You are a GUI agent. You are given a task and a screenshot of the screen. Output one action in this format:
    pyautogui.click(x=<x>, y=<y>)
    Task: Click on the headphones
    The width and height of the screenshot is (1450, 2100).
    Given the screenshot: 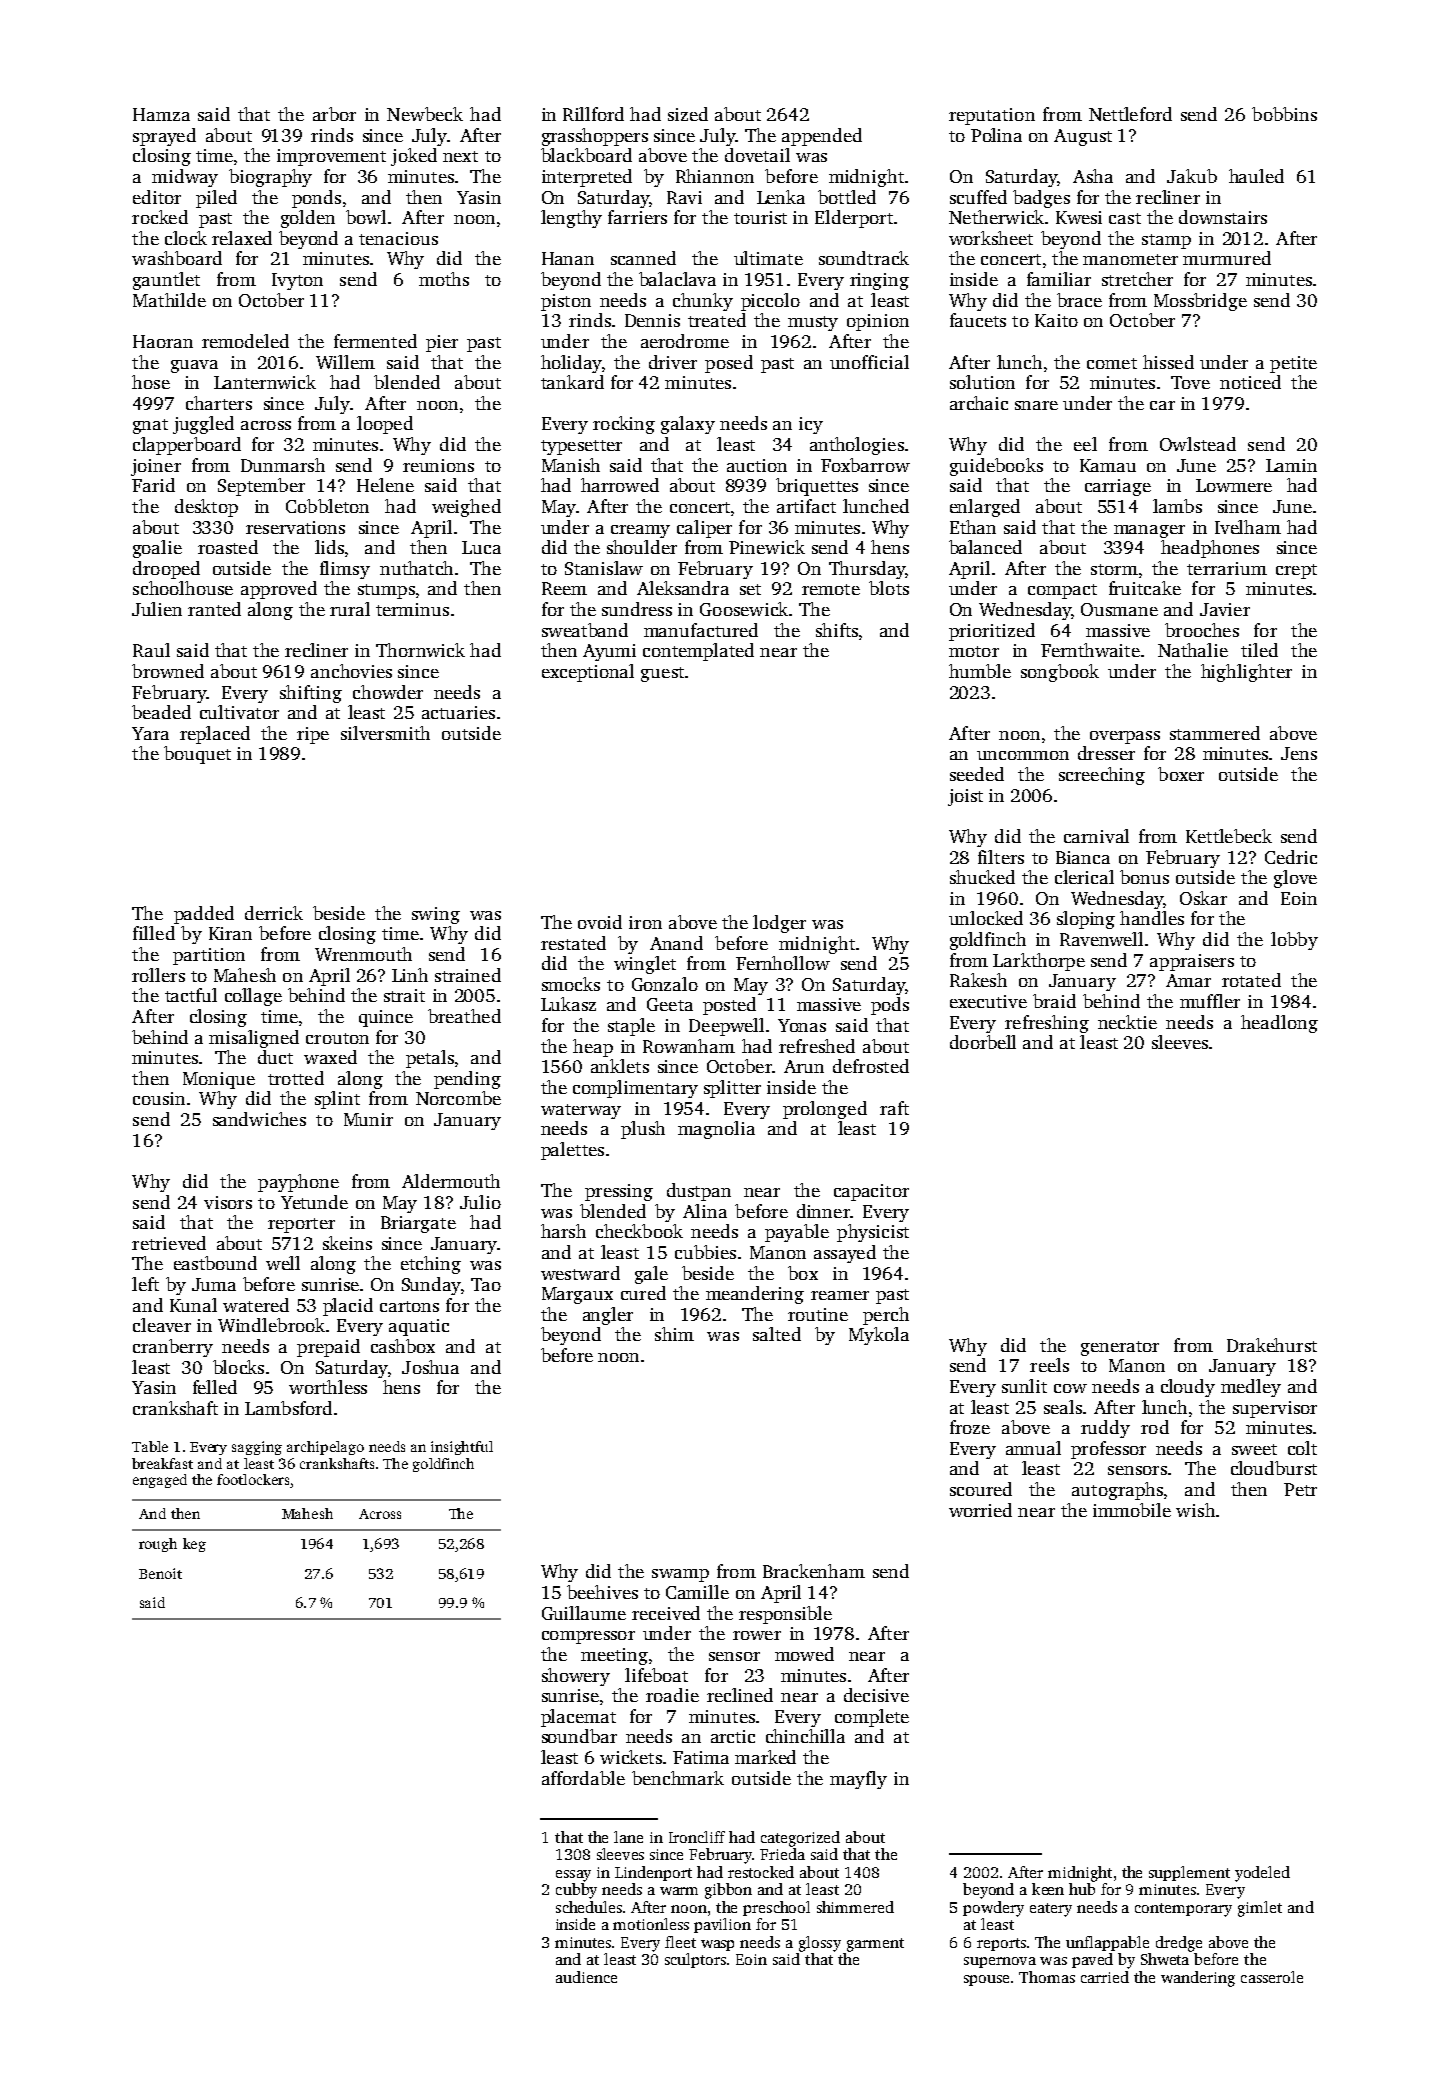 What is the action you would take?
    pyautogui.click(x=1210, y=549)
